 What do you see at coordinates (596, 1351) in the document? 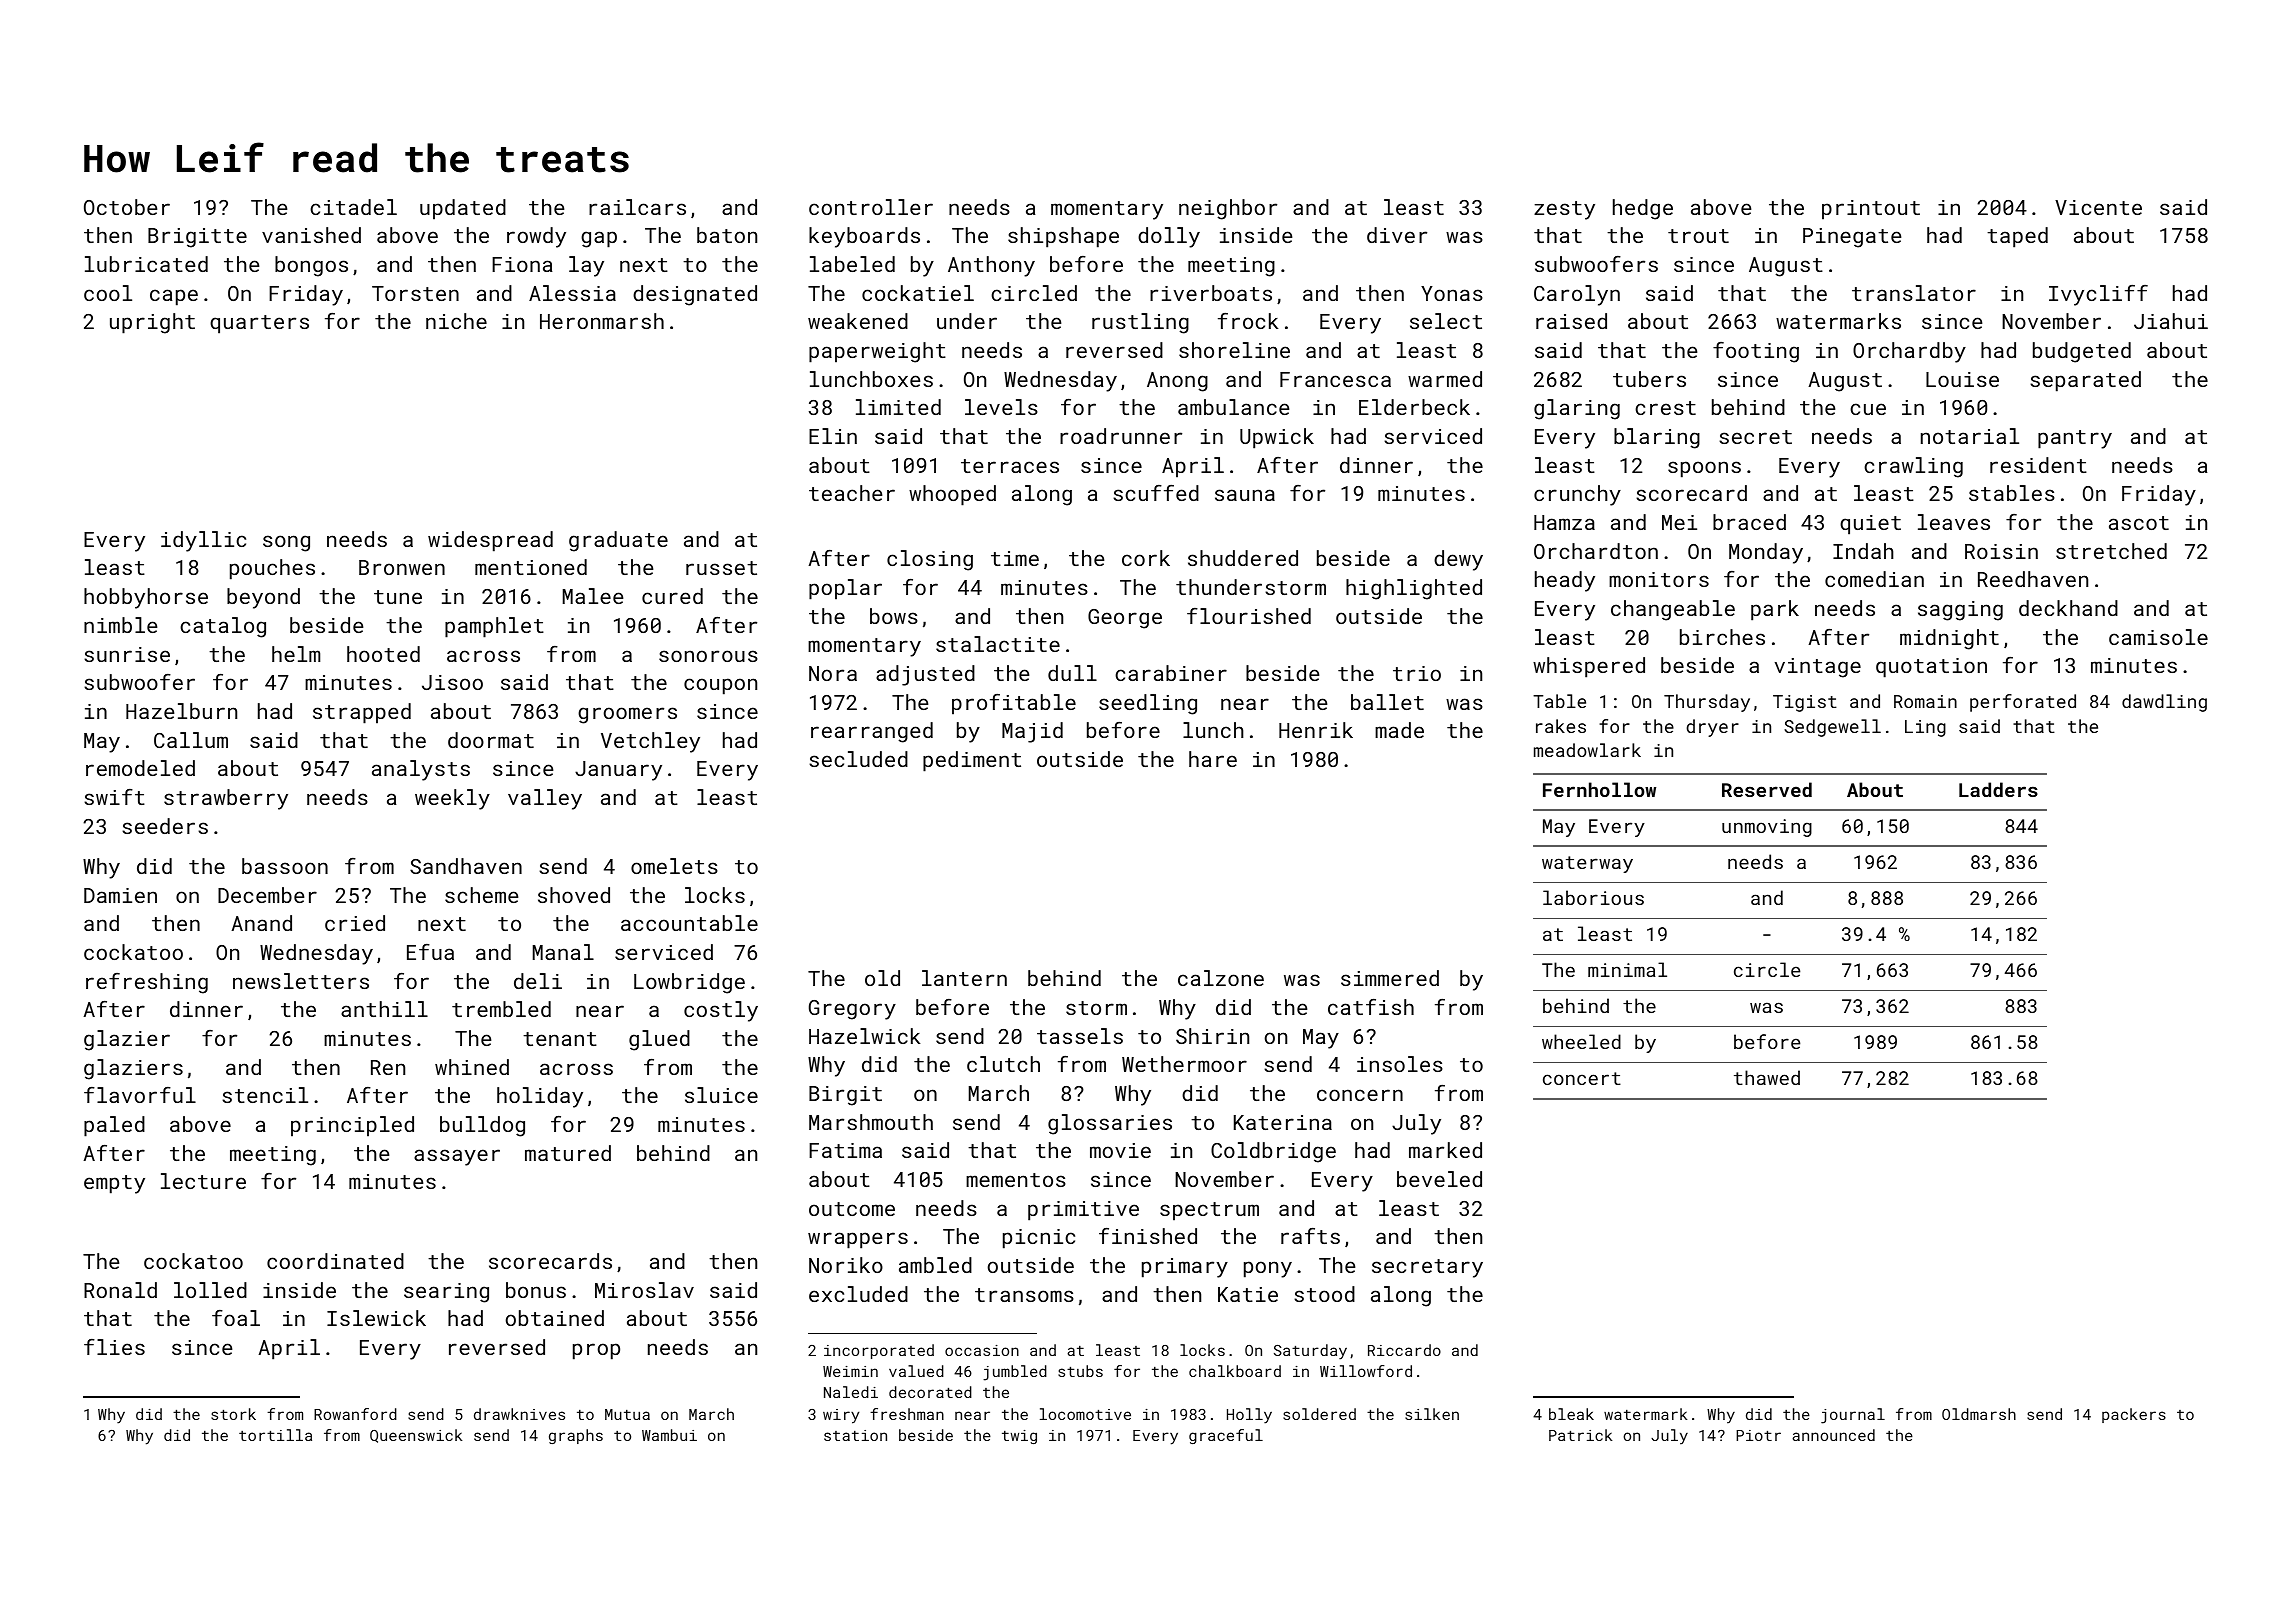
I see `prop` at bounding box center [596, 1351].
